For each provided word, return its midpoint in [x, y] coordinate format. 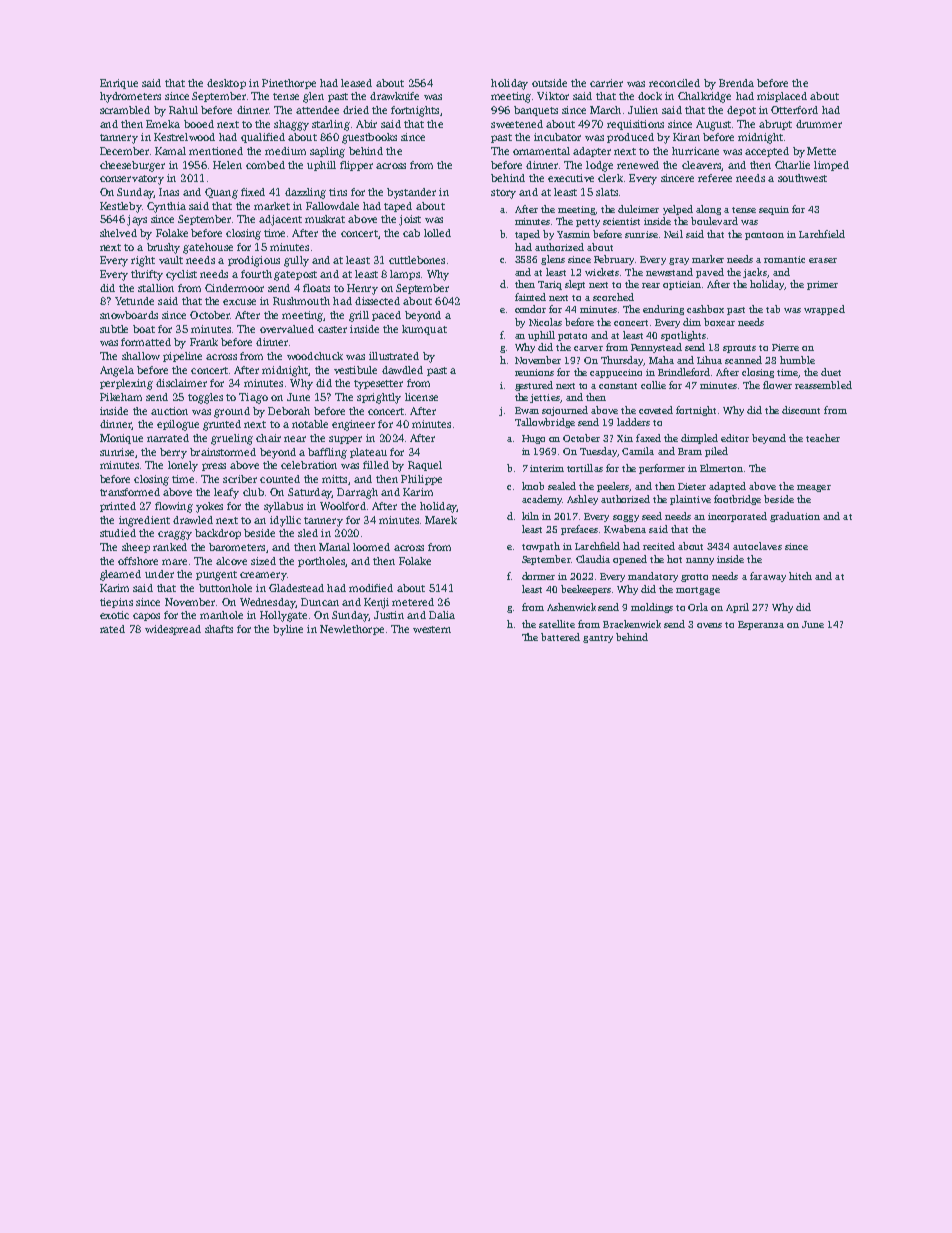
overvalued [287, 329]
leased [356, 83]
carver [588, 348]
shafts [219, 629]
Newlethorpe [352, 630]
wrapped [824, 310]
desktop [226, 84]
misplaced [782, 97]
